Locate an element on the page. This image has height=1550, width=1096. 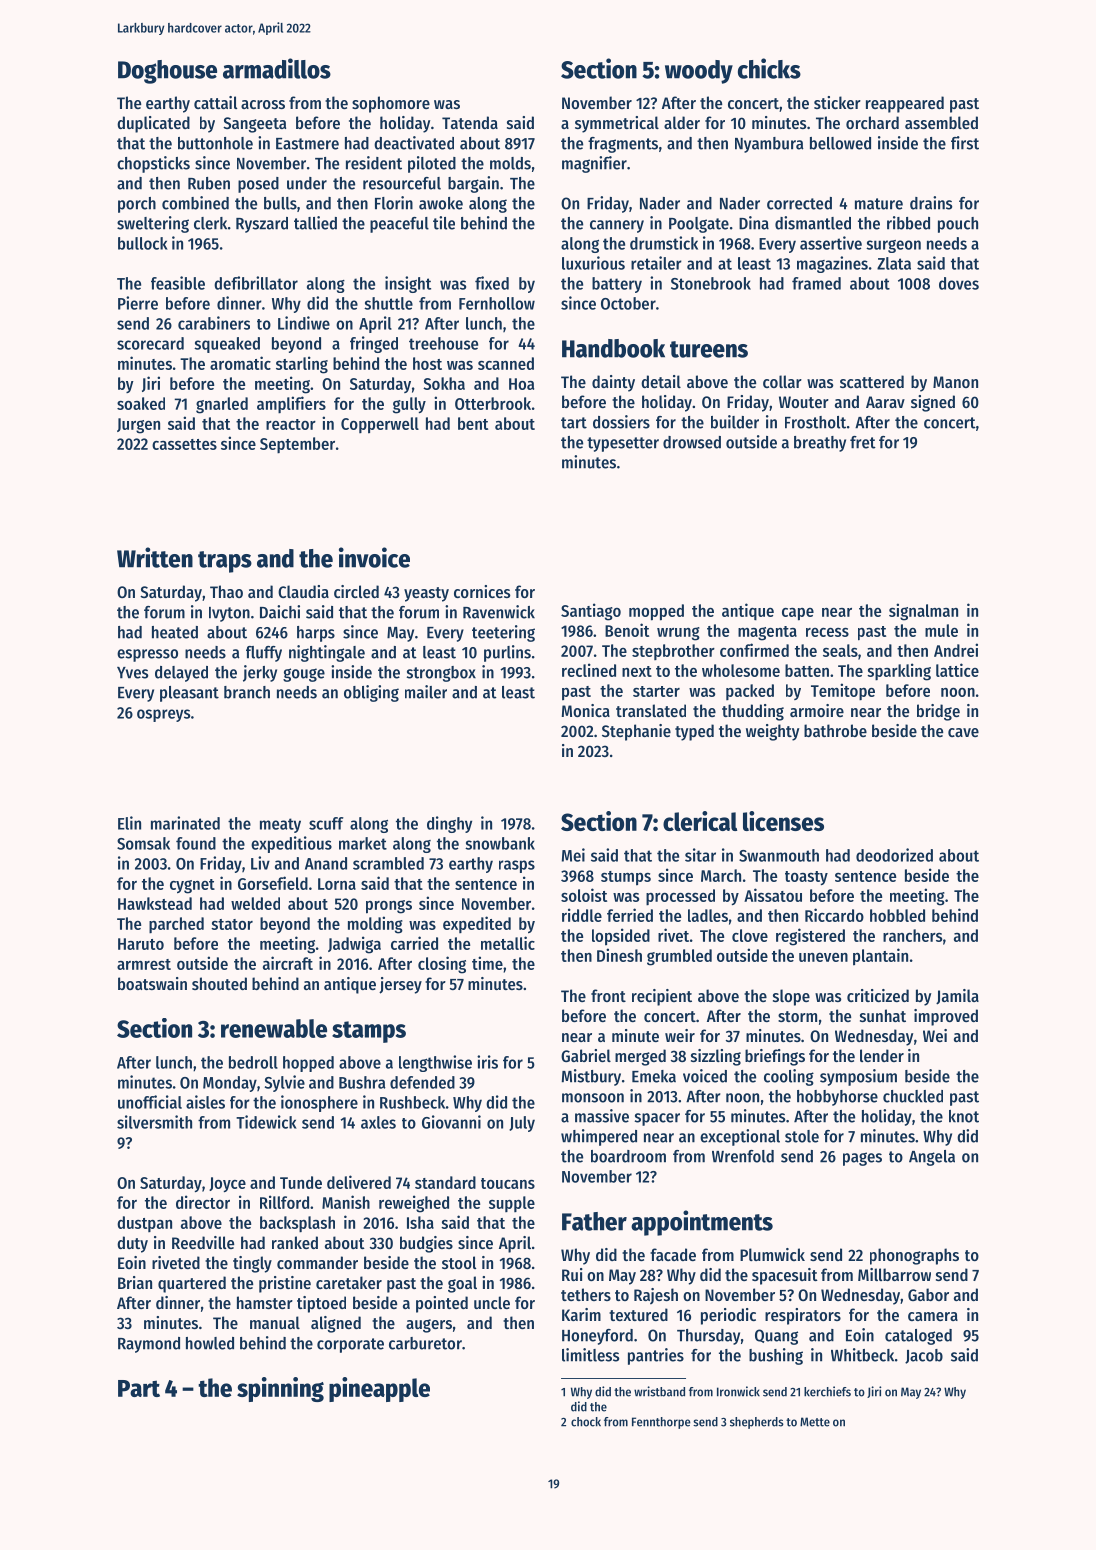
woody is located at coordinates (699, 72).
